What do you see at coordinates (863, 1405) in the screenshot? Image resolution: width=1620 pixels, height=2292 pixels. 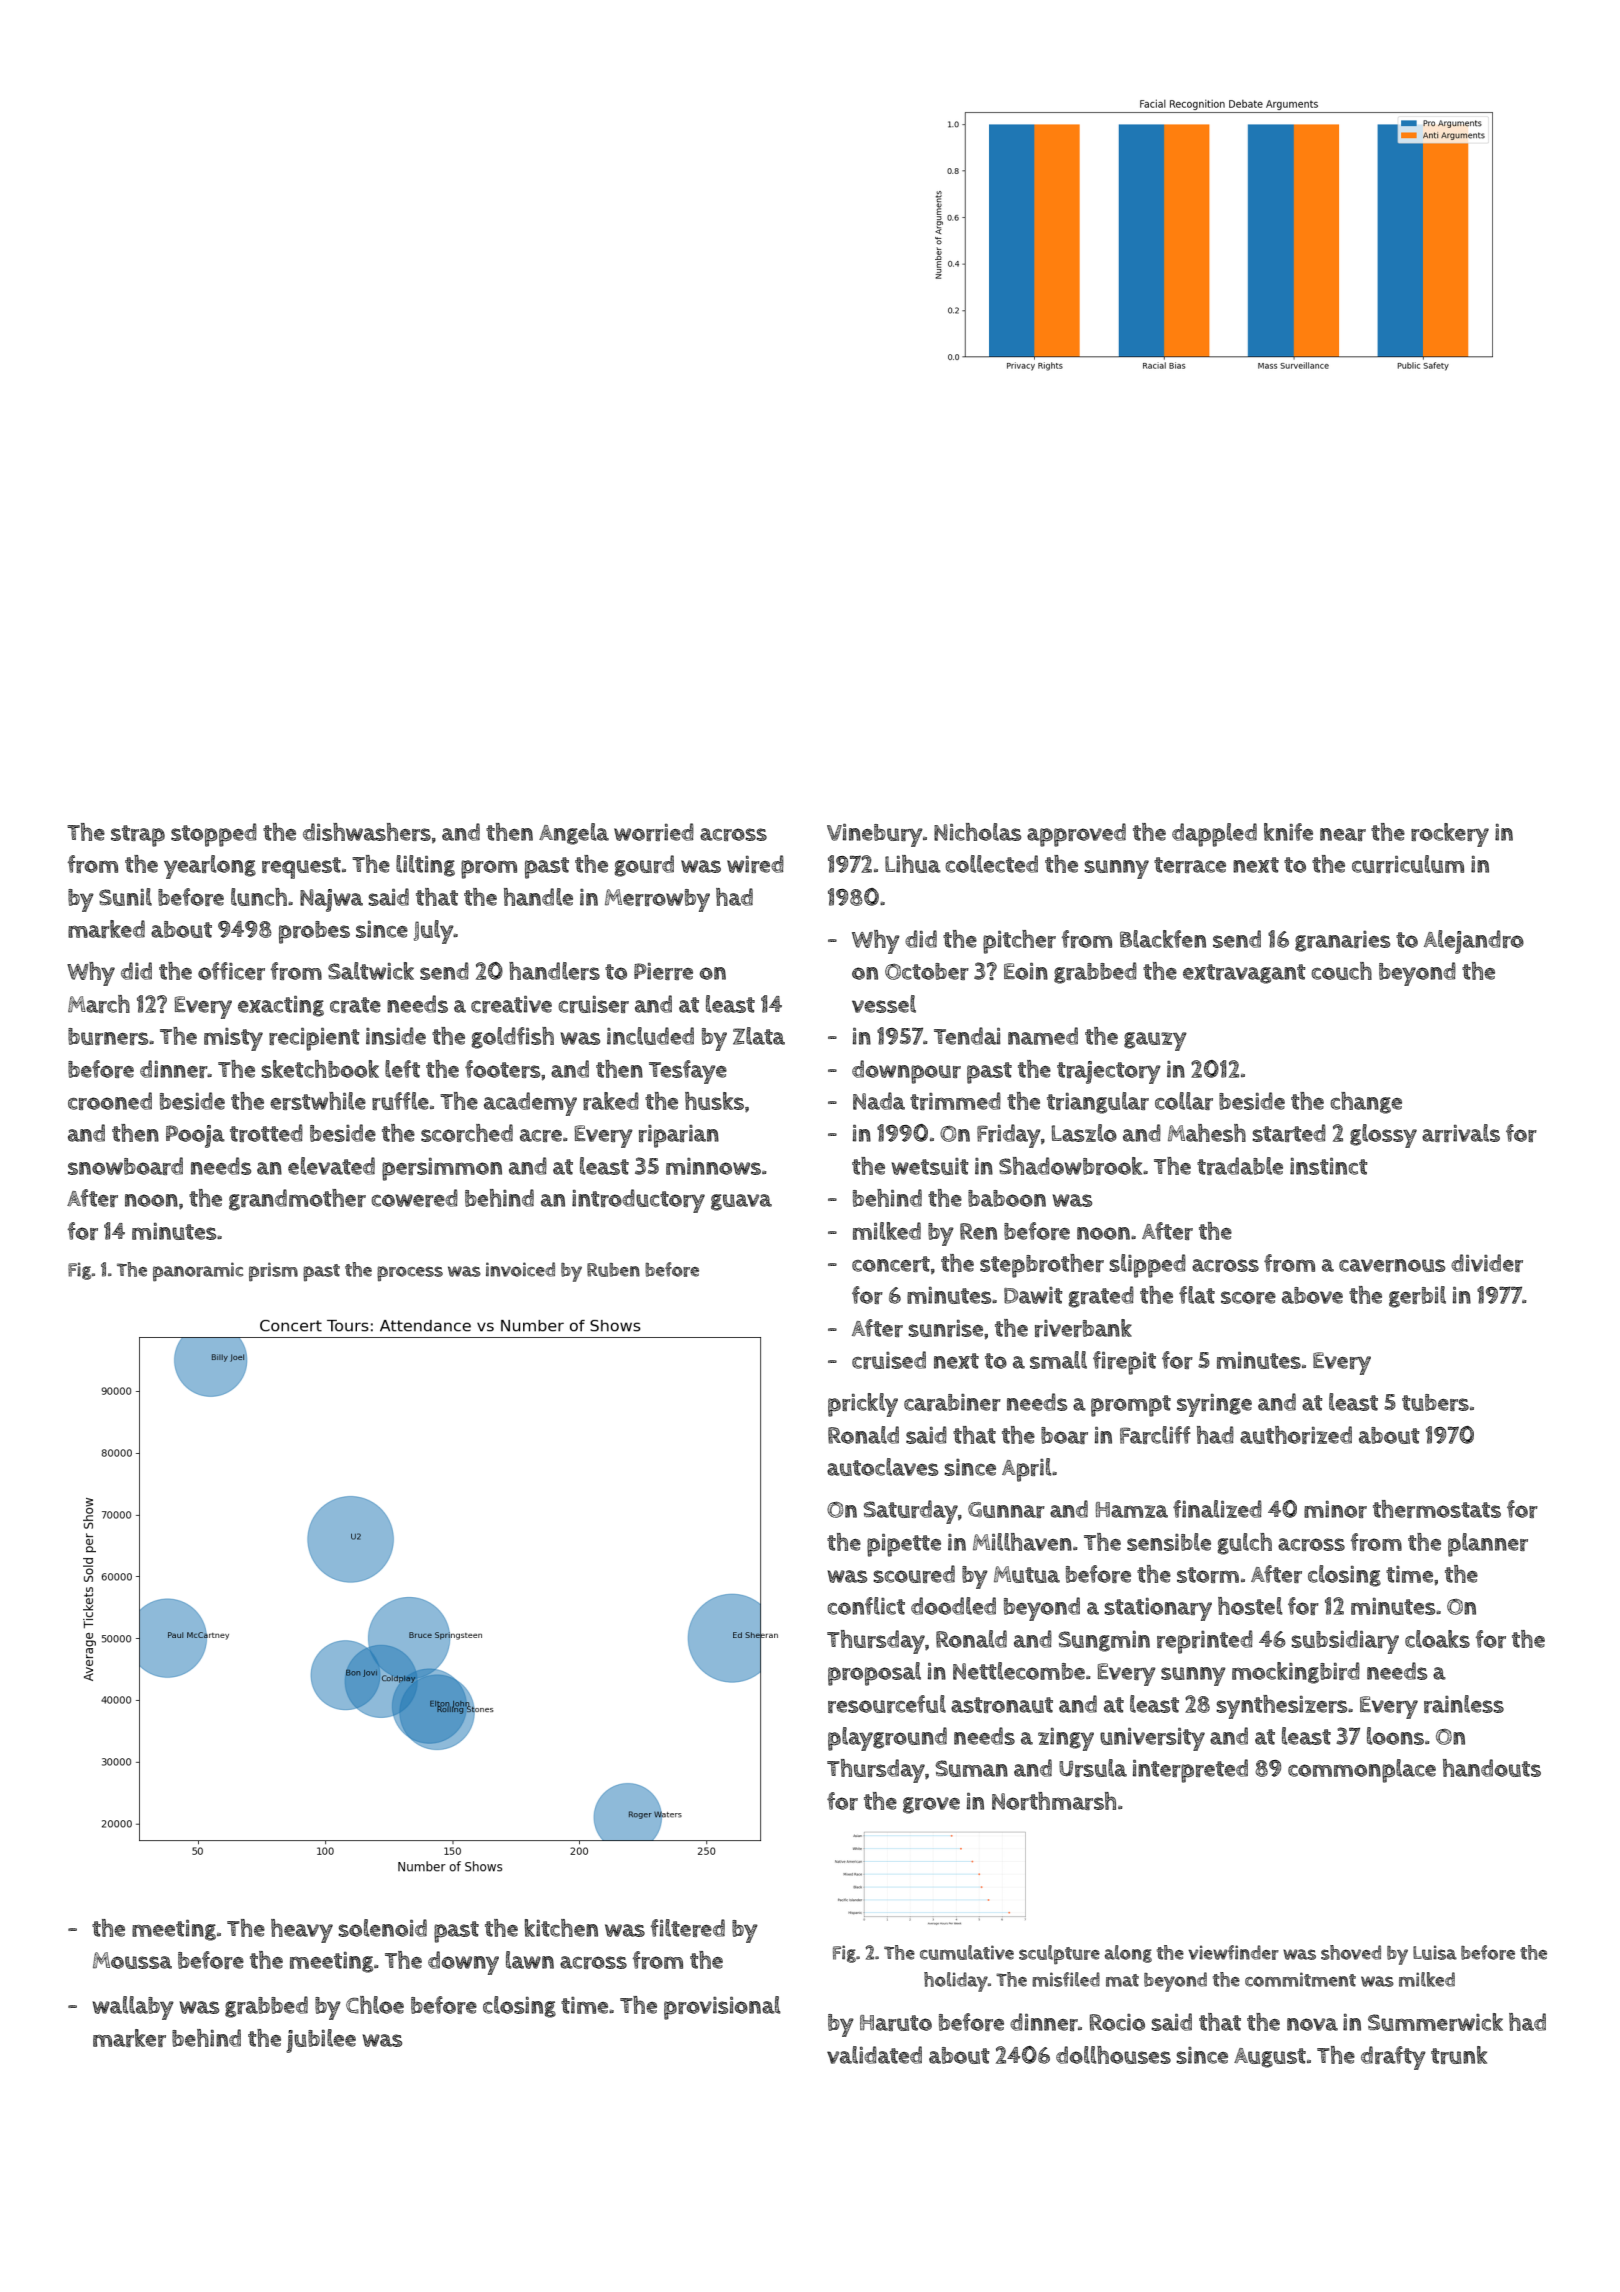 I see `prickly` at bounding box center [863, 1405].
